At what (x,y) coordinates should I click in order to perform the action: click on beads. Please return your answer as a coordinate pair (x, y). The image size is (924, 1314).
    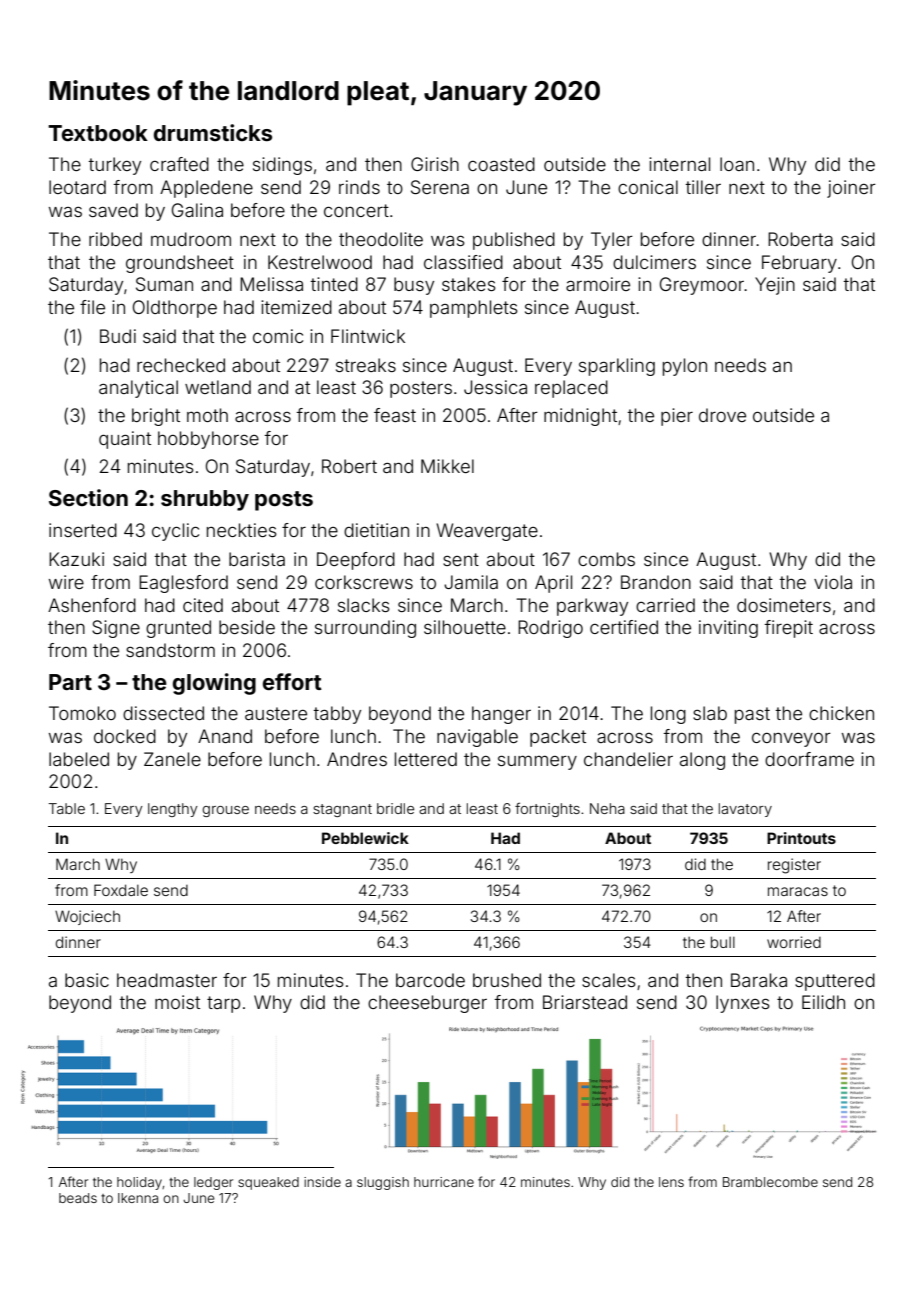
    Looking at the image, I should click on (78, 1198).
